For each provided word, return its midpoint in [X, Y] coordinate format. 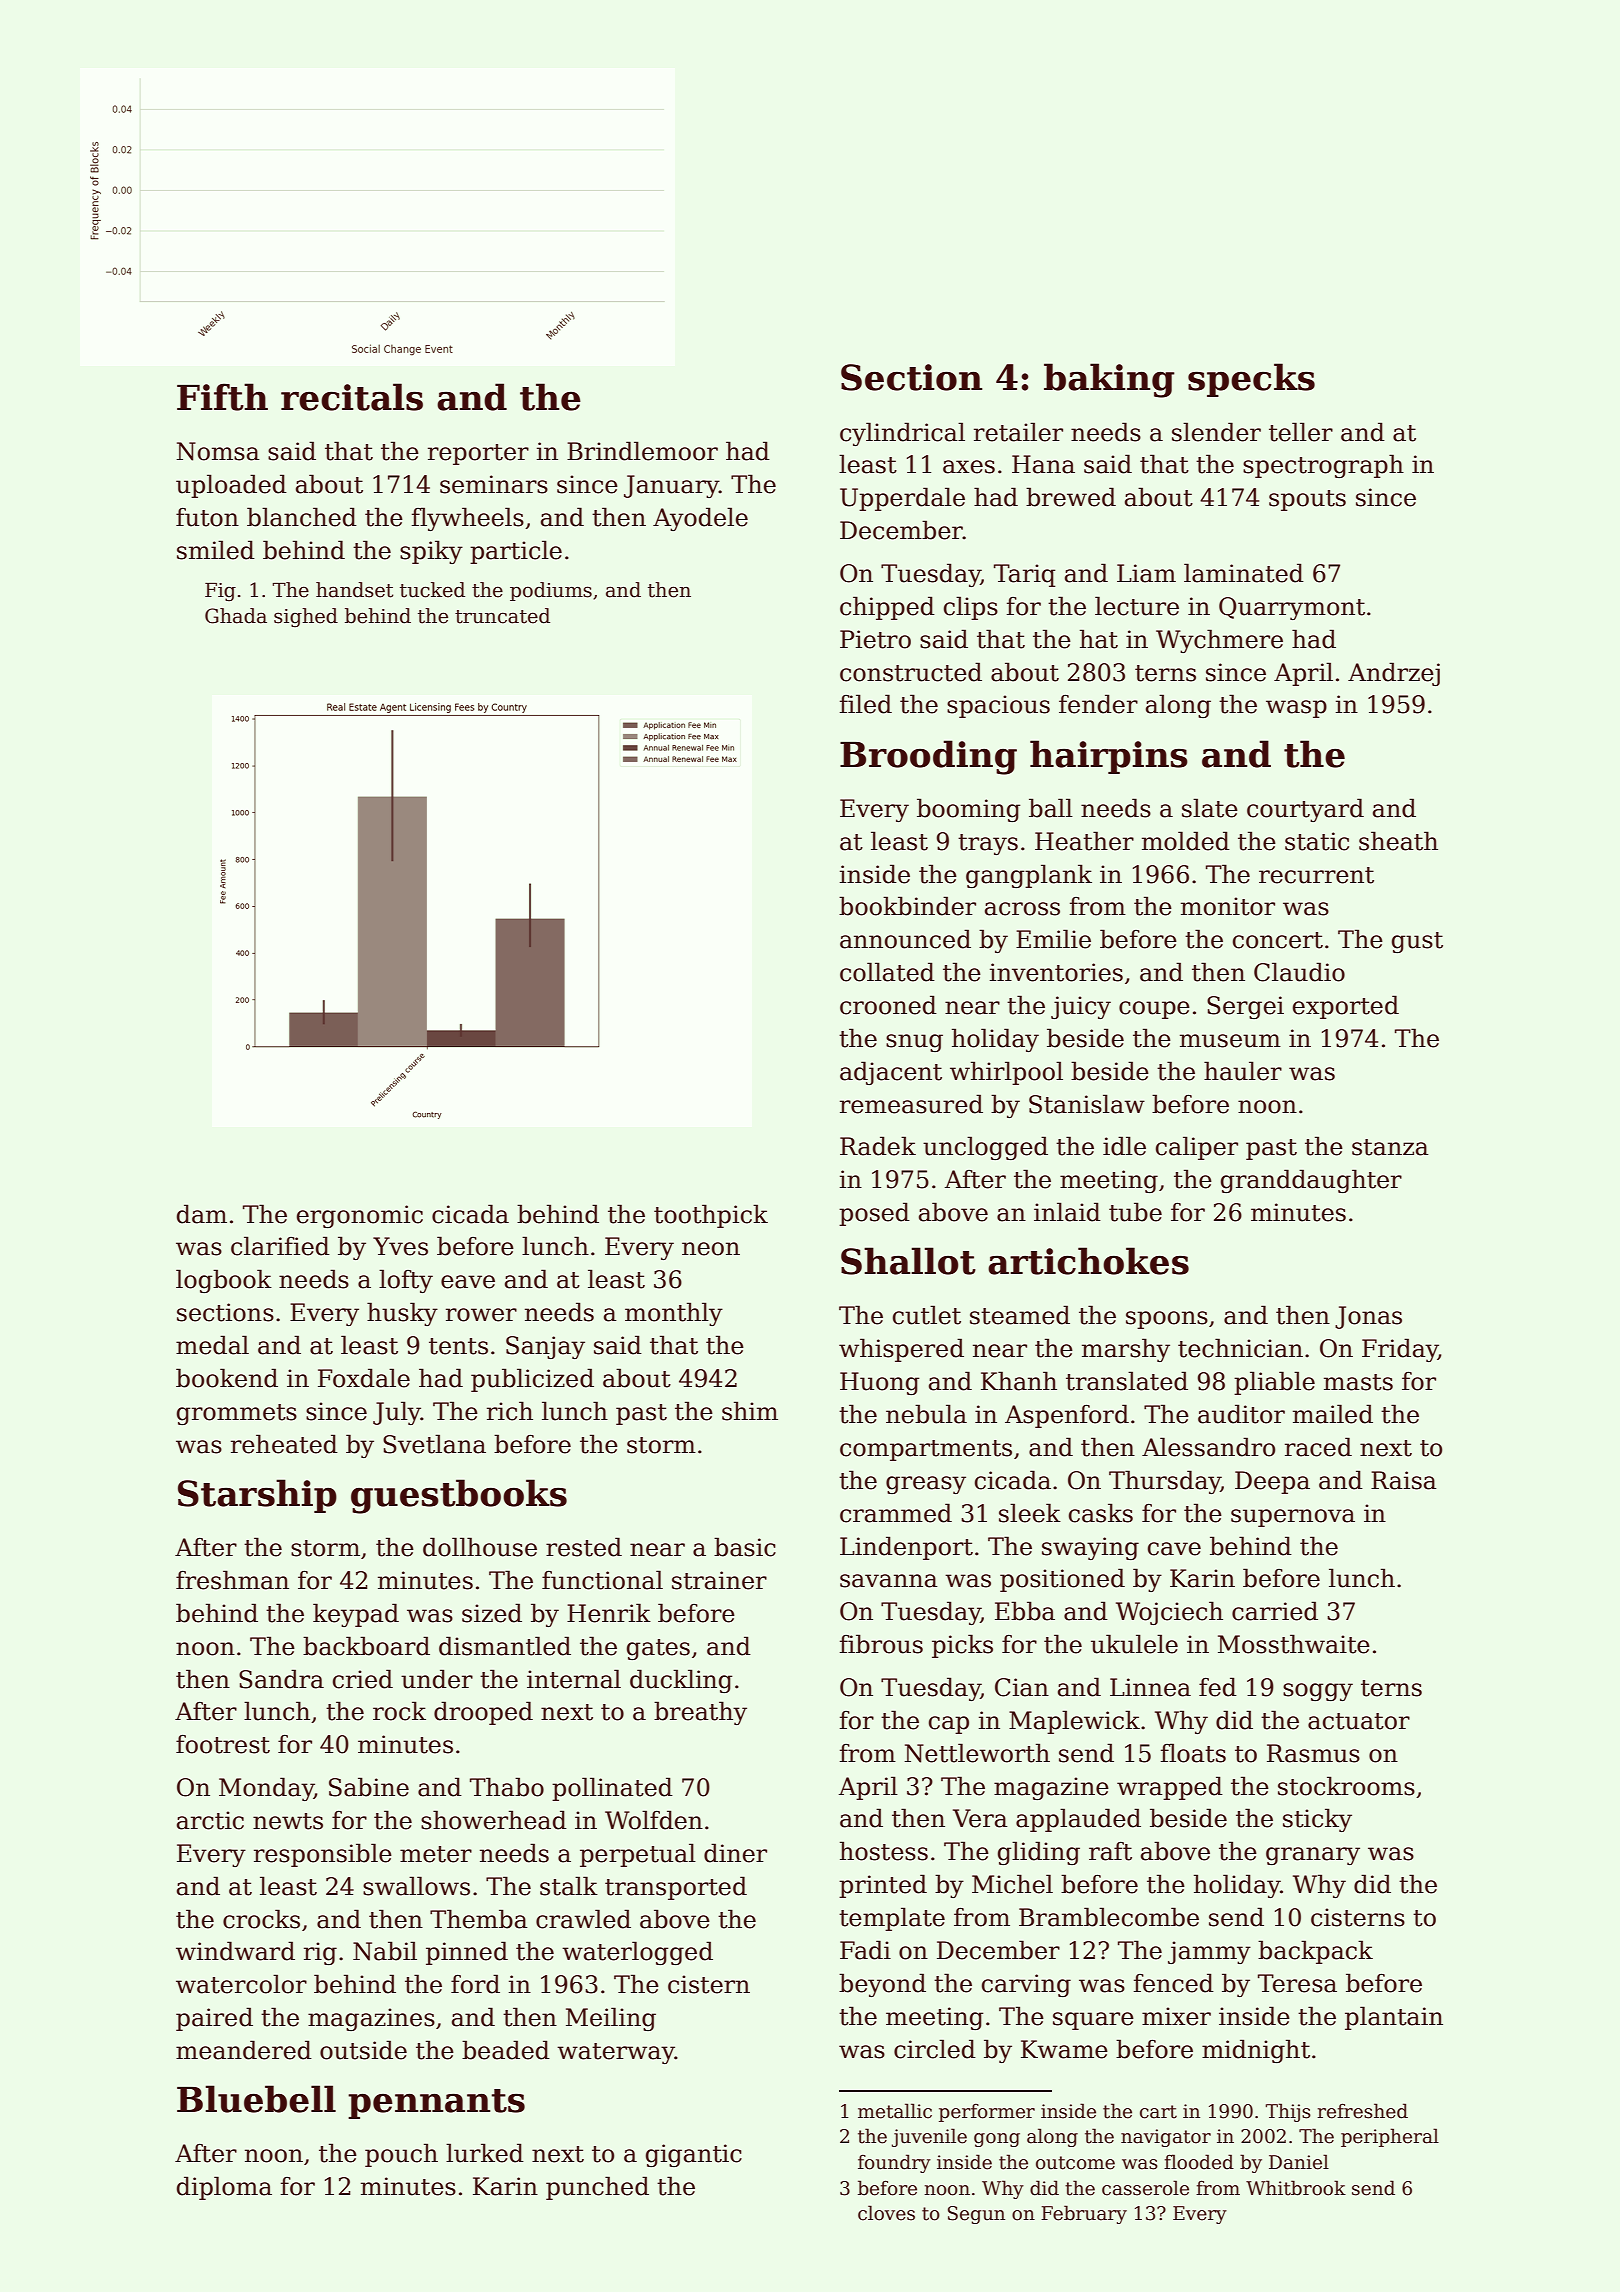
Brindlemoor [642, 451]
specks [1251, 380]
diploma [224, 2188]
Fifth [222, 397]
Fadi [865, 1950]
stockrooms [1346, 1786]
